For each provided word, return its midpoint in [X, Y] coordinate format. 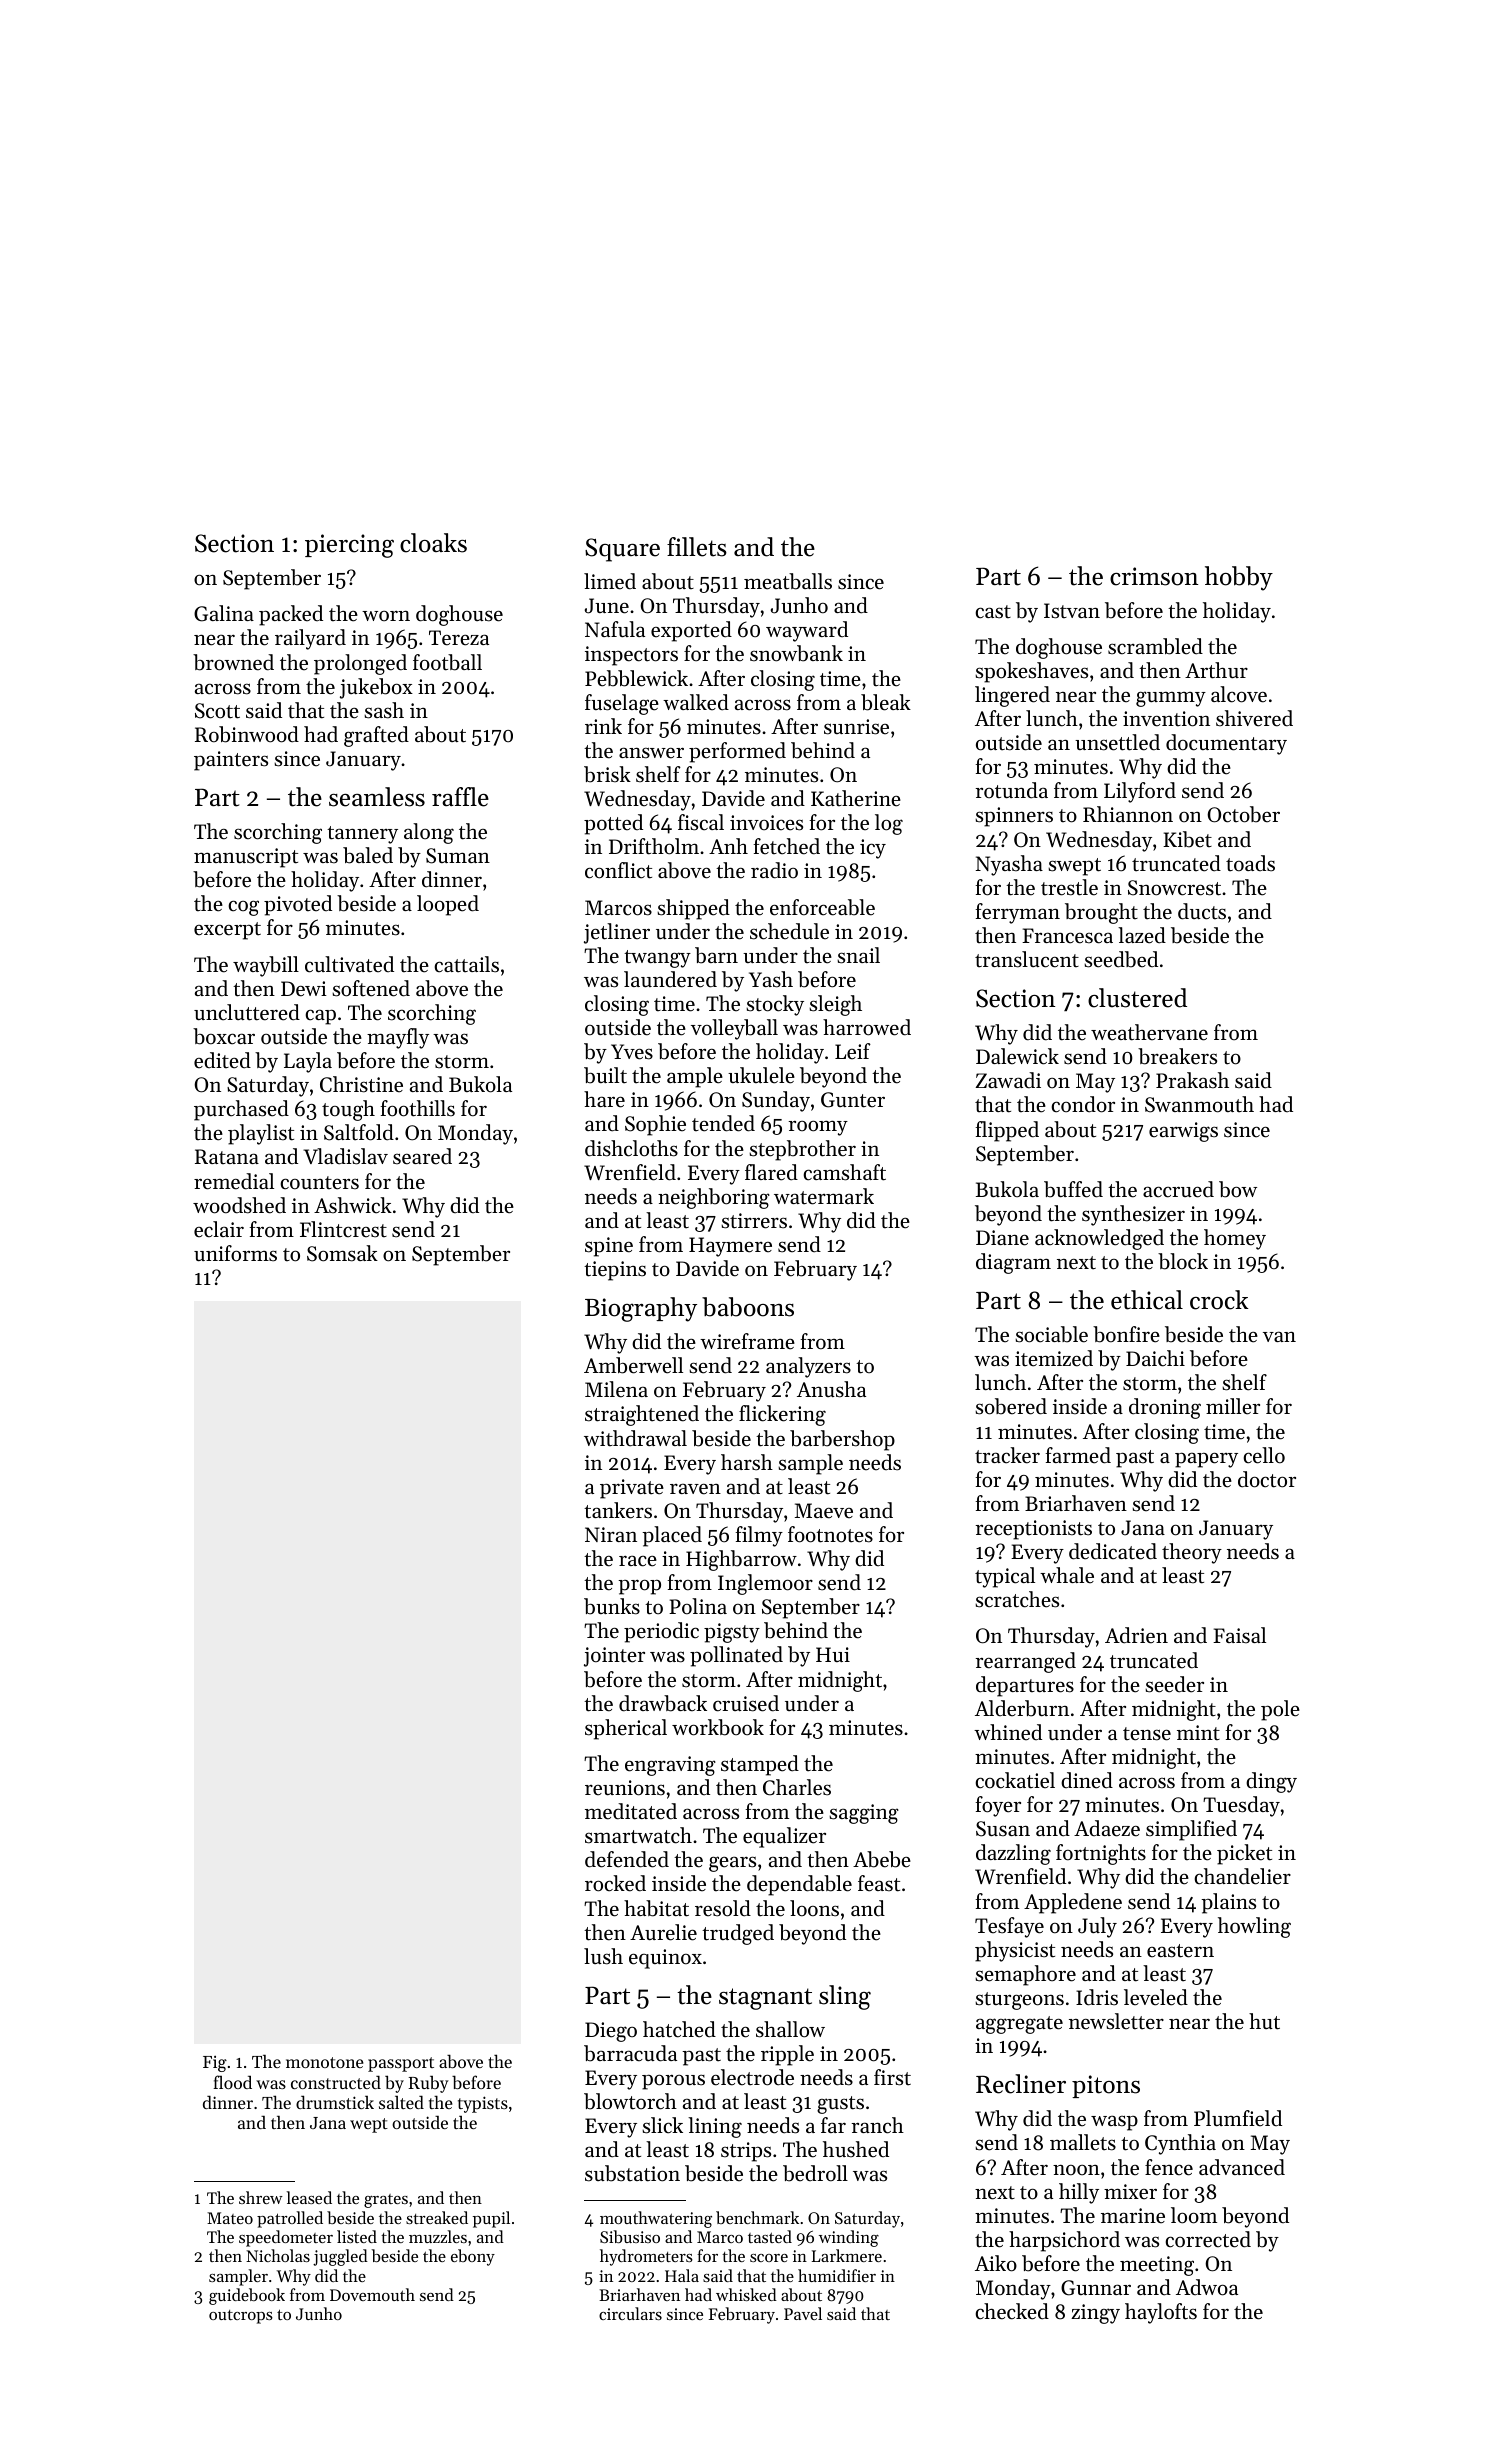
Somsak [342, 1253]
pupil [491, 2219]
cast [993, 612]
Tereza [459, 638]
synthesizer [1133, 1215]
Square [622, 550]
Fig [215, 2064]
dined [1087, 1780]
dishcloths [631, 1148]
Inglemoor [765, 1584]
